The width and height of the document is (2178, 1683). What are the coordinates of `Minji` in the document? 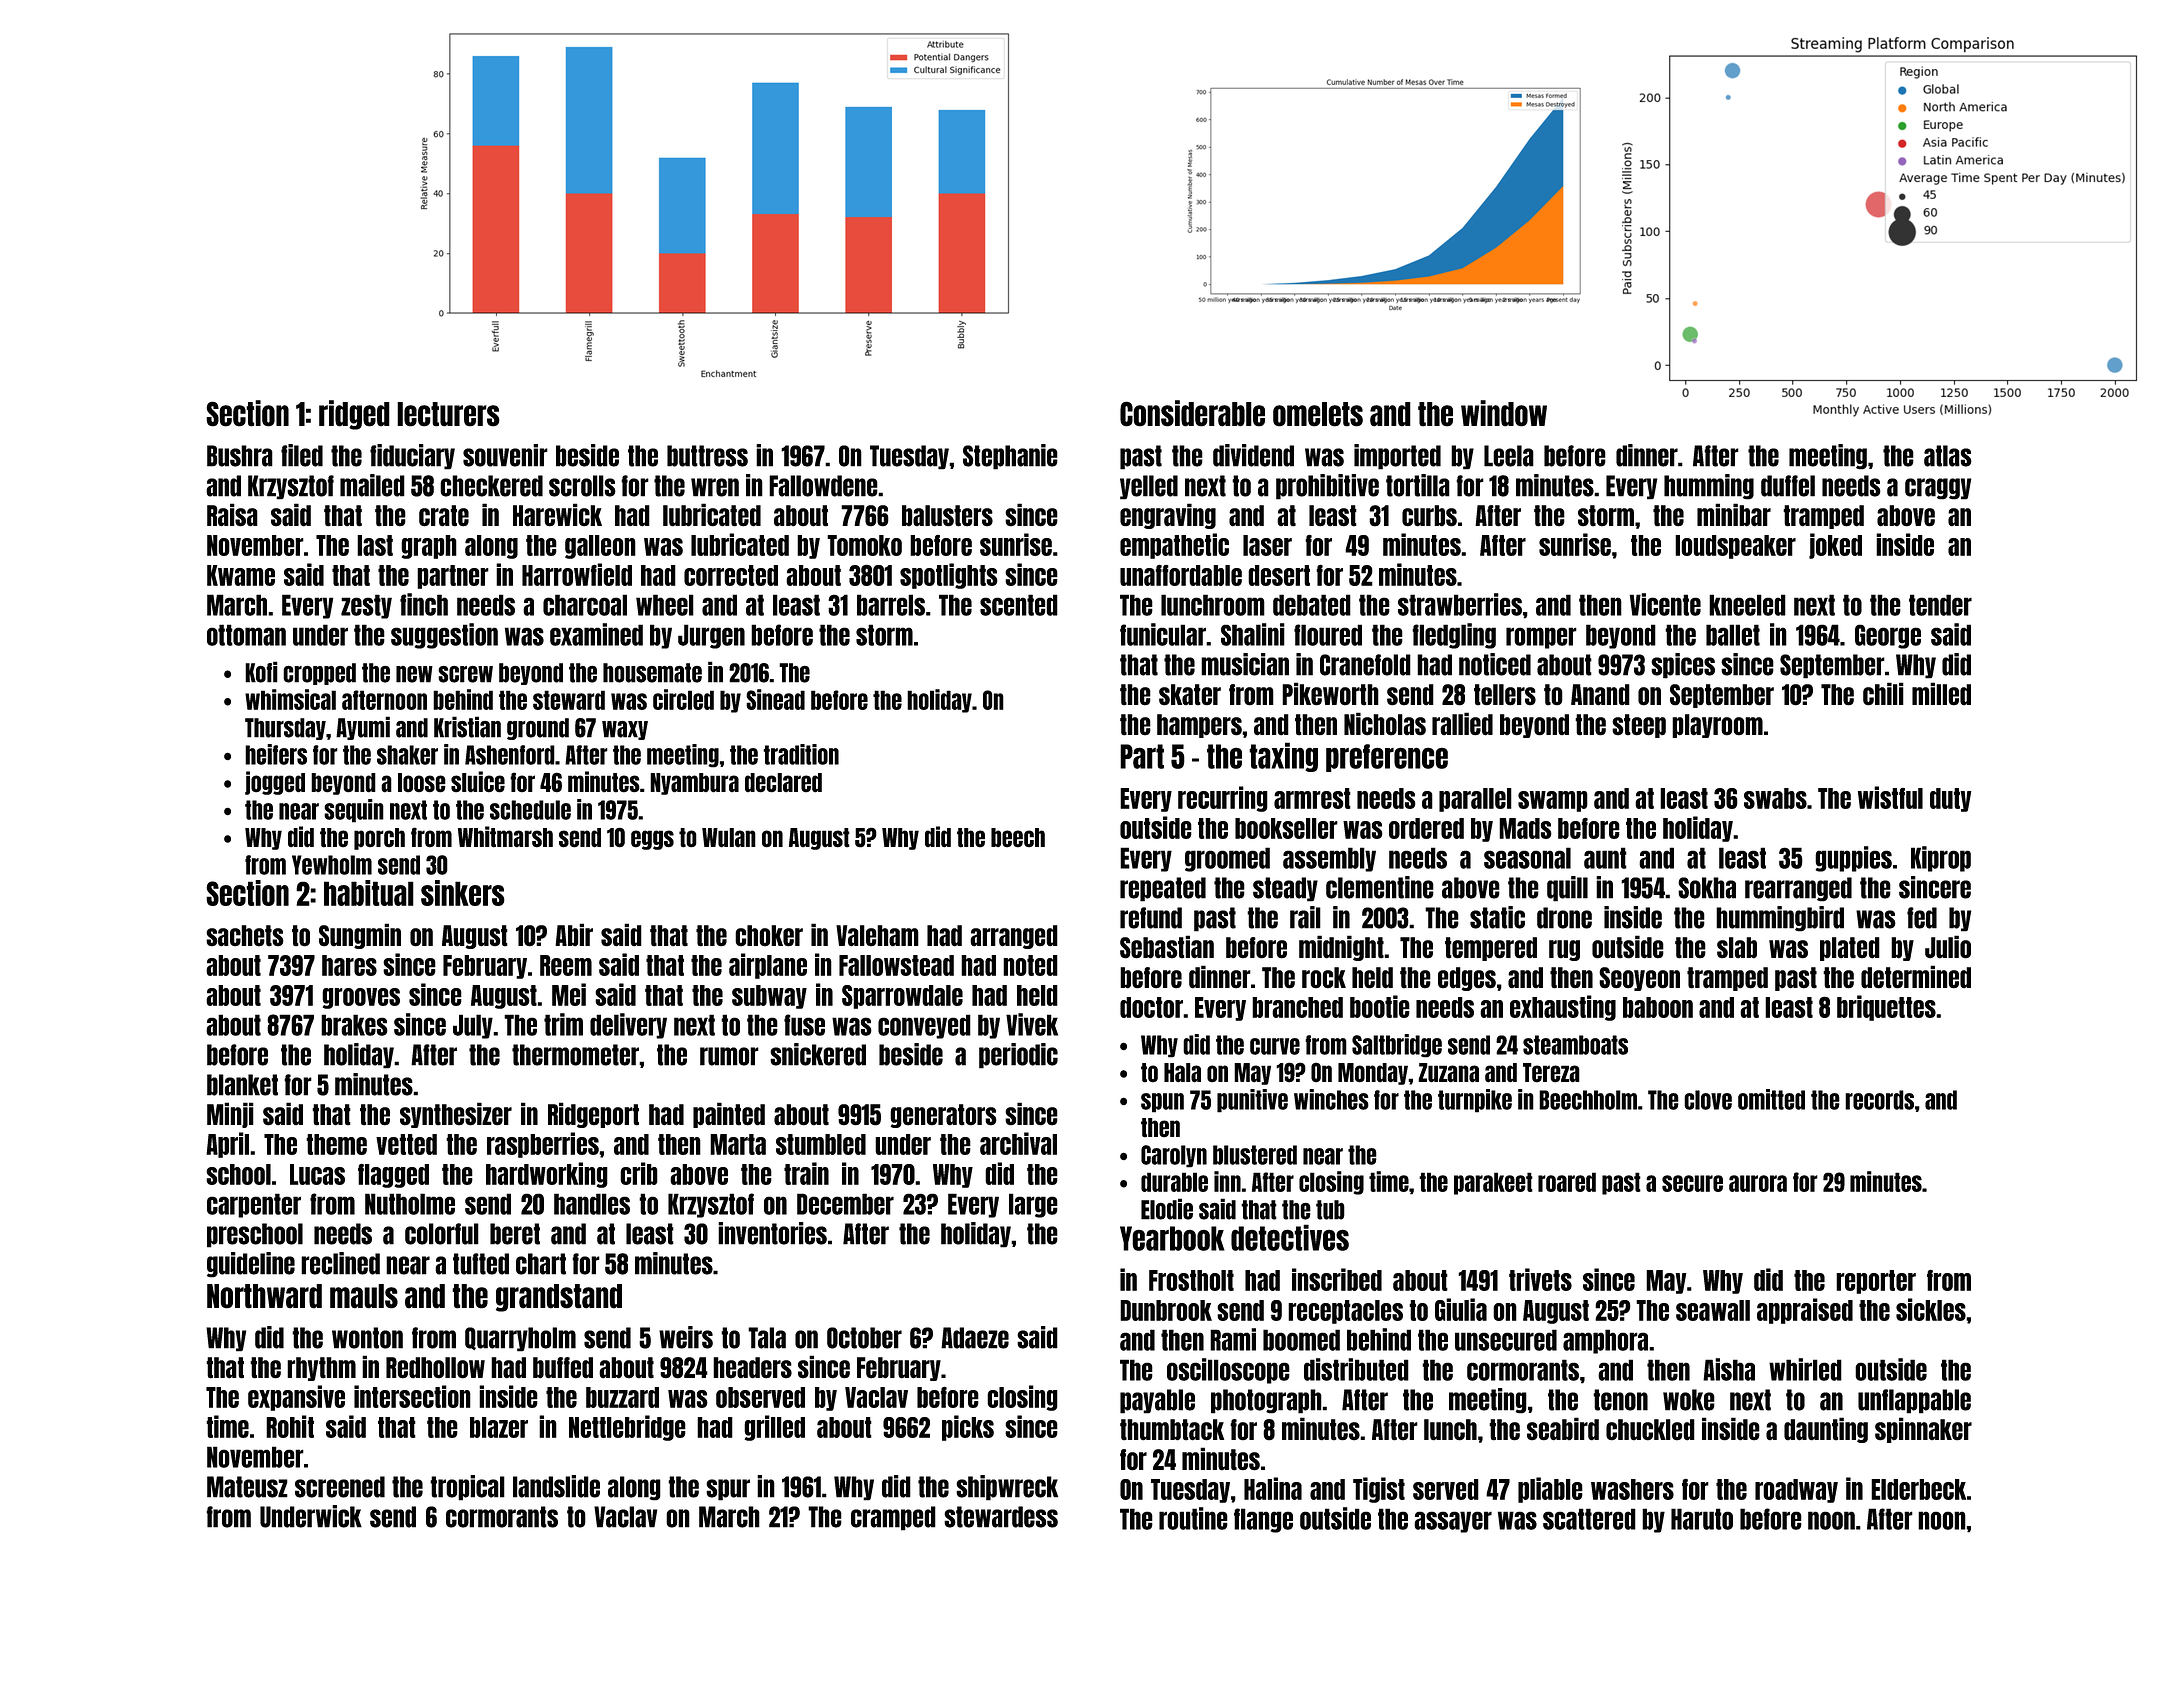 It's located at (230, 1115).
